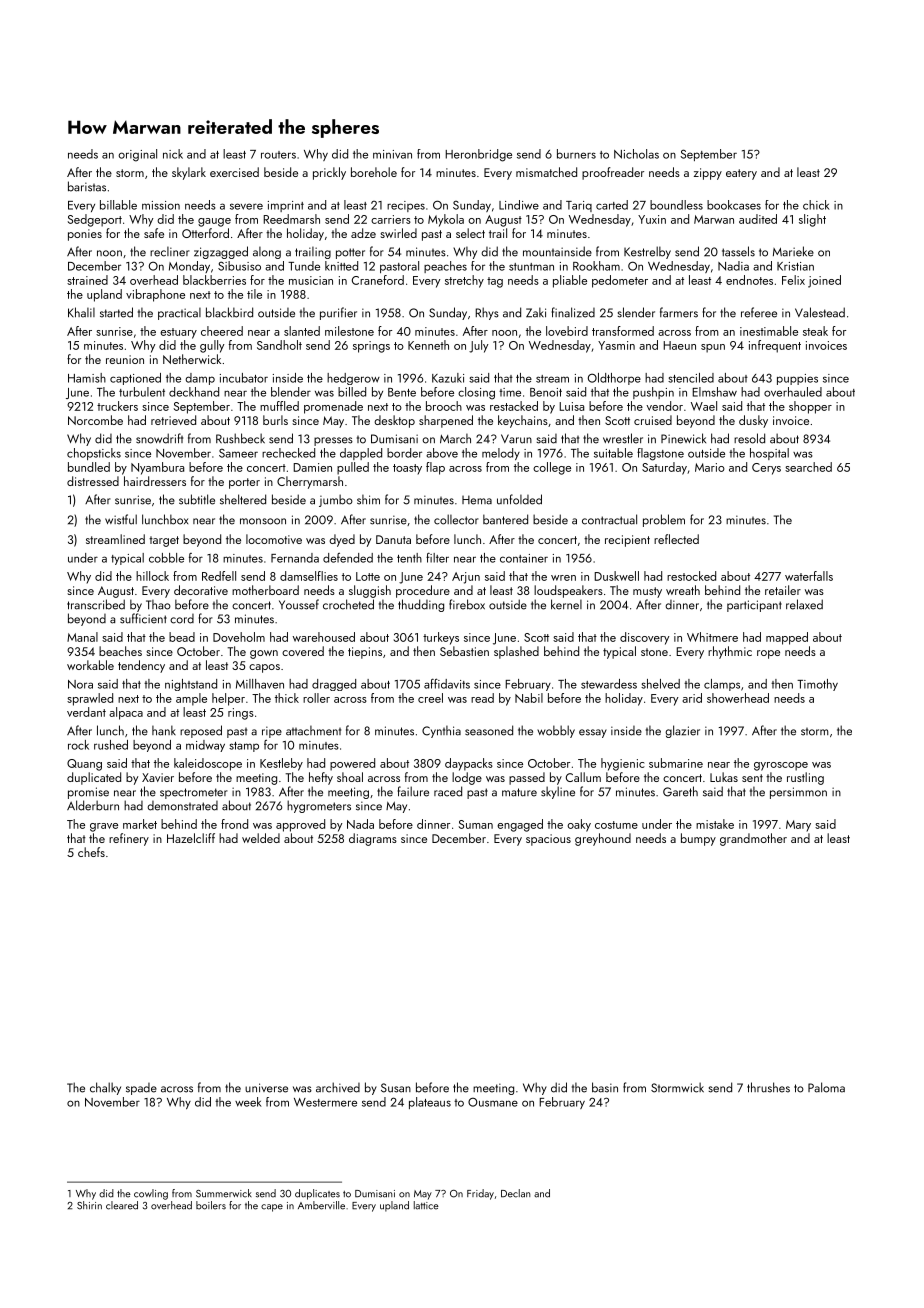 The image size is (924, 1308). I want to click on captioned, so click(135, 379).
